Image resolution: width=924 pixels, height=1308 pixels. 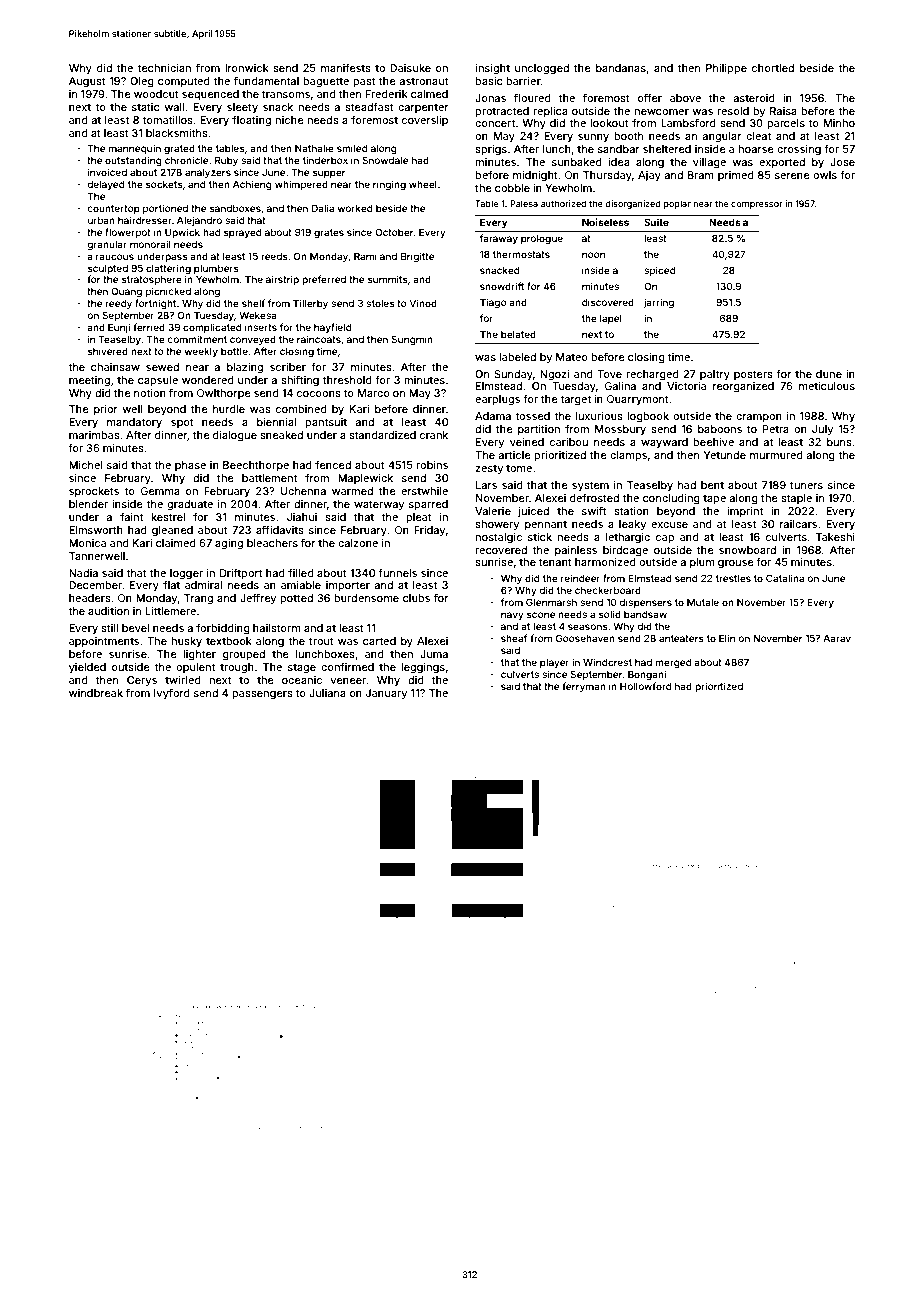 I want to click on Oleg, so click(x=142, y=82).
